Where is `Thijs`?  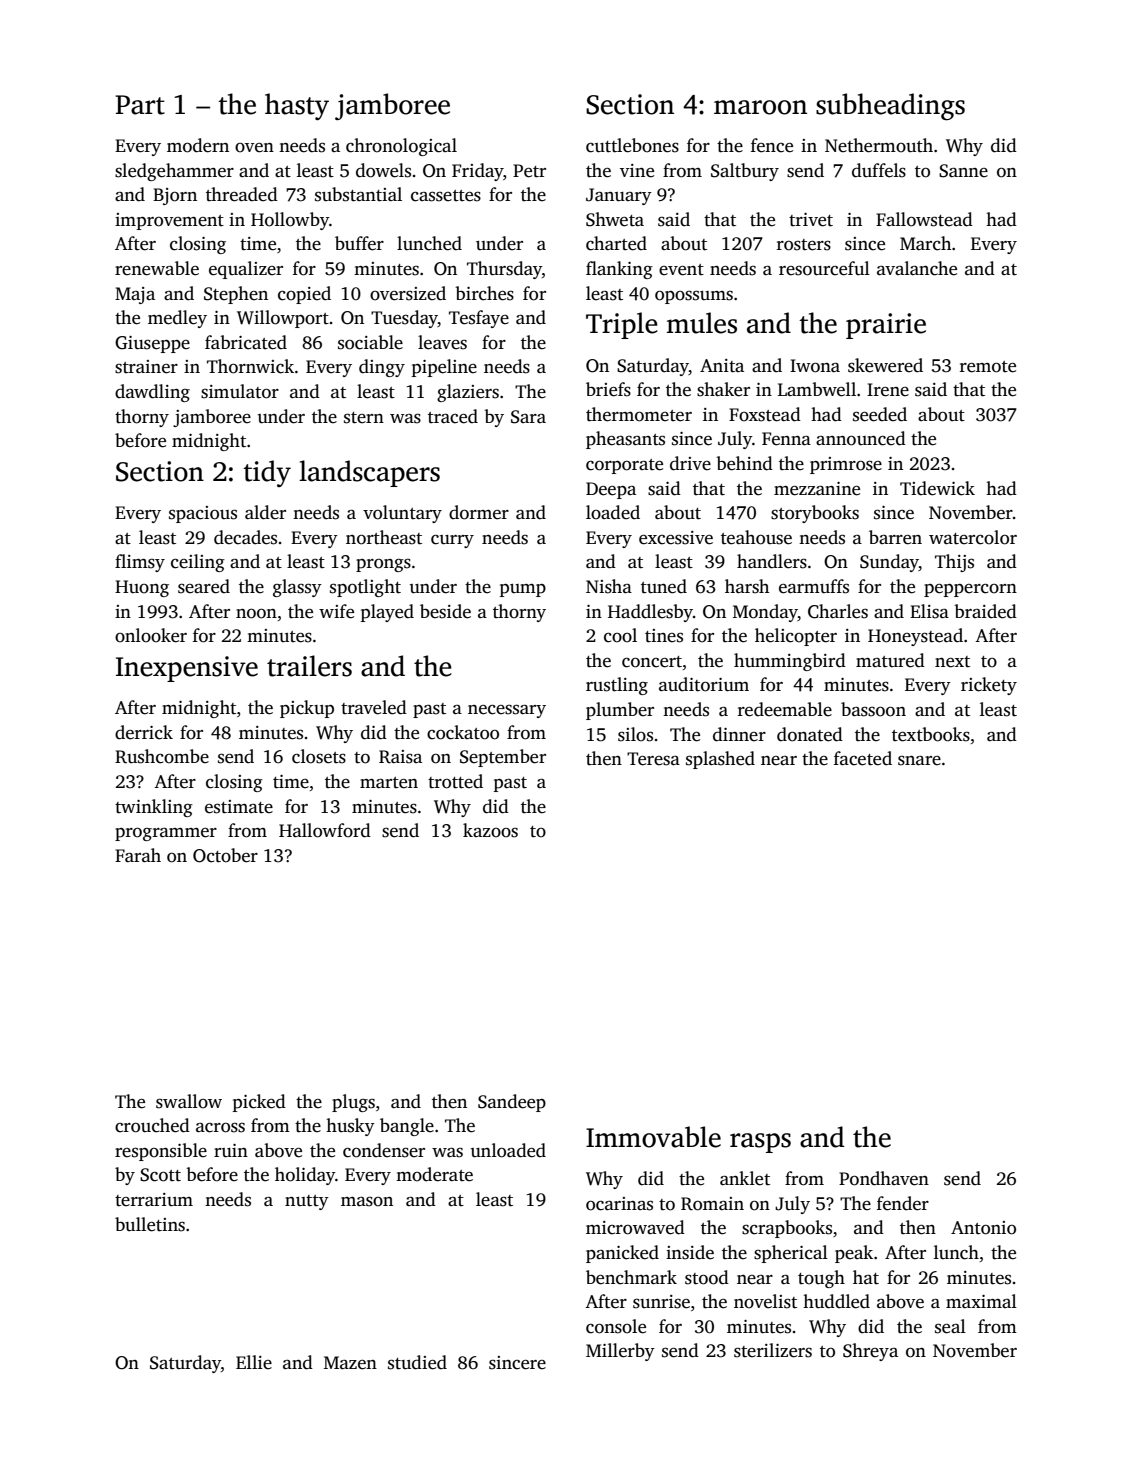 Thijs is located at coordinates (954, 563).
